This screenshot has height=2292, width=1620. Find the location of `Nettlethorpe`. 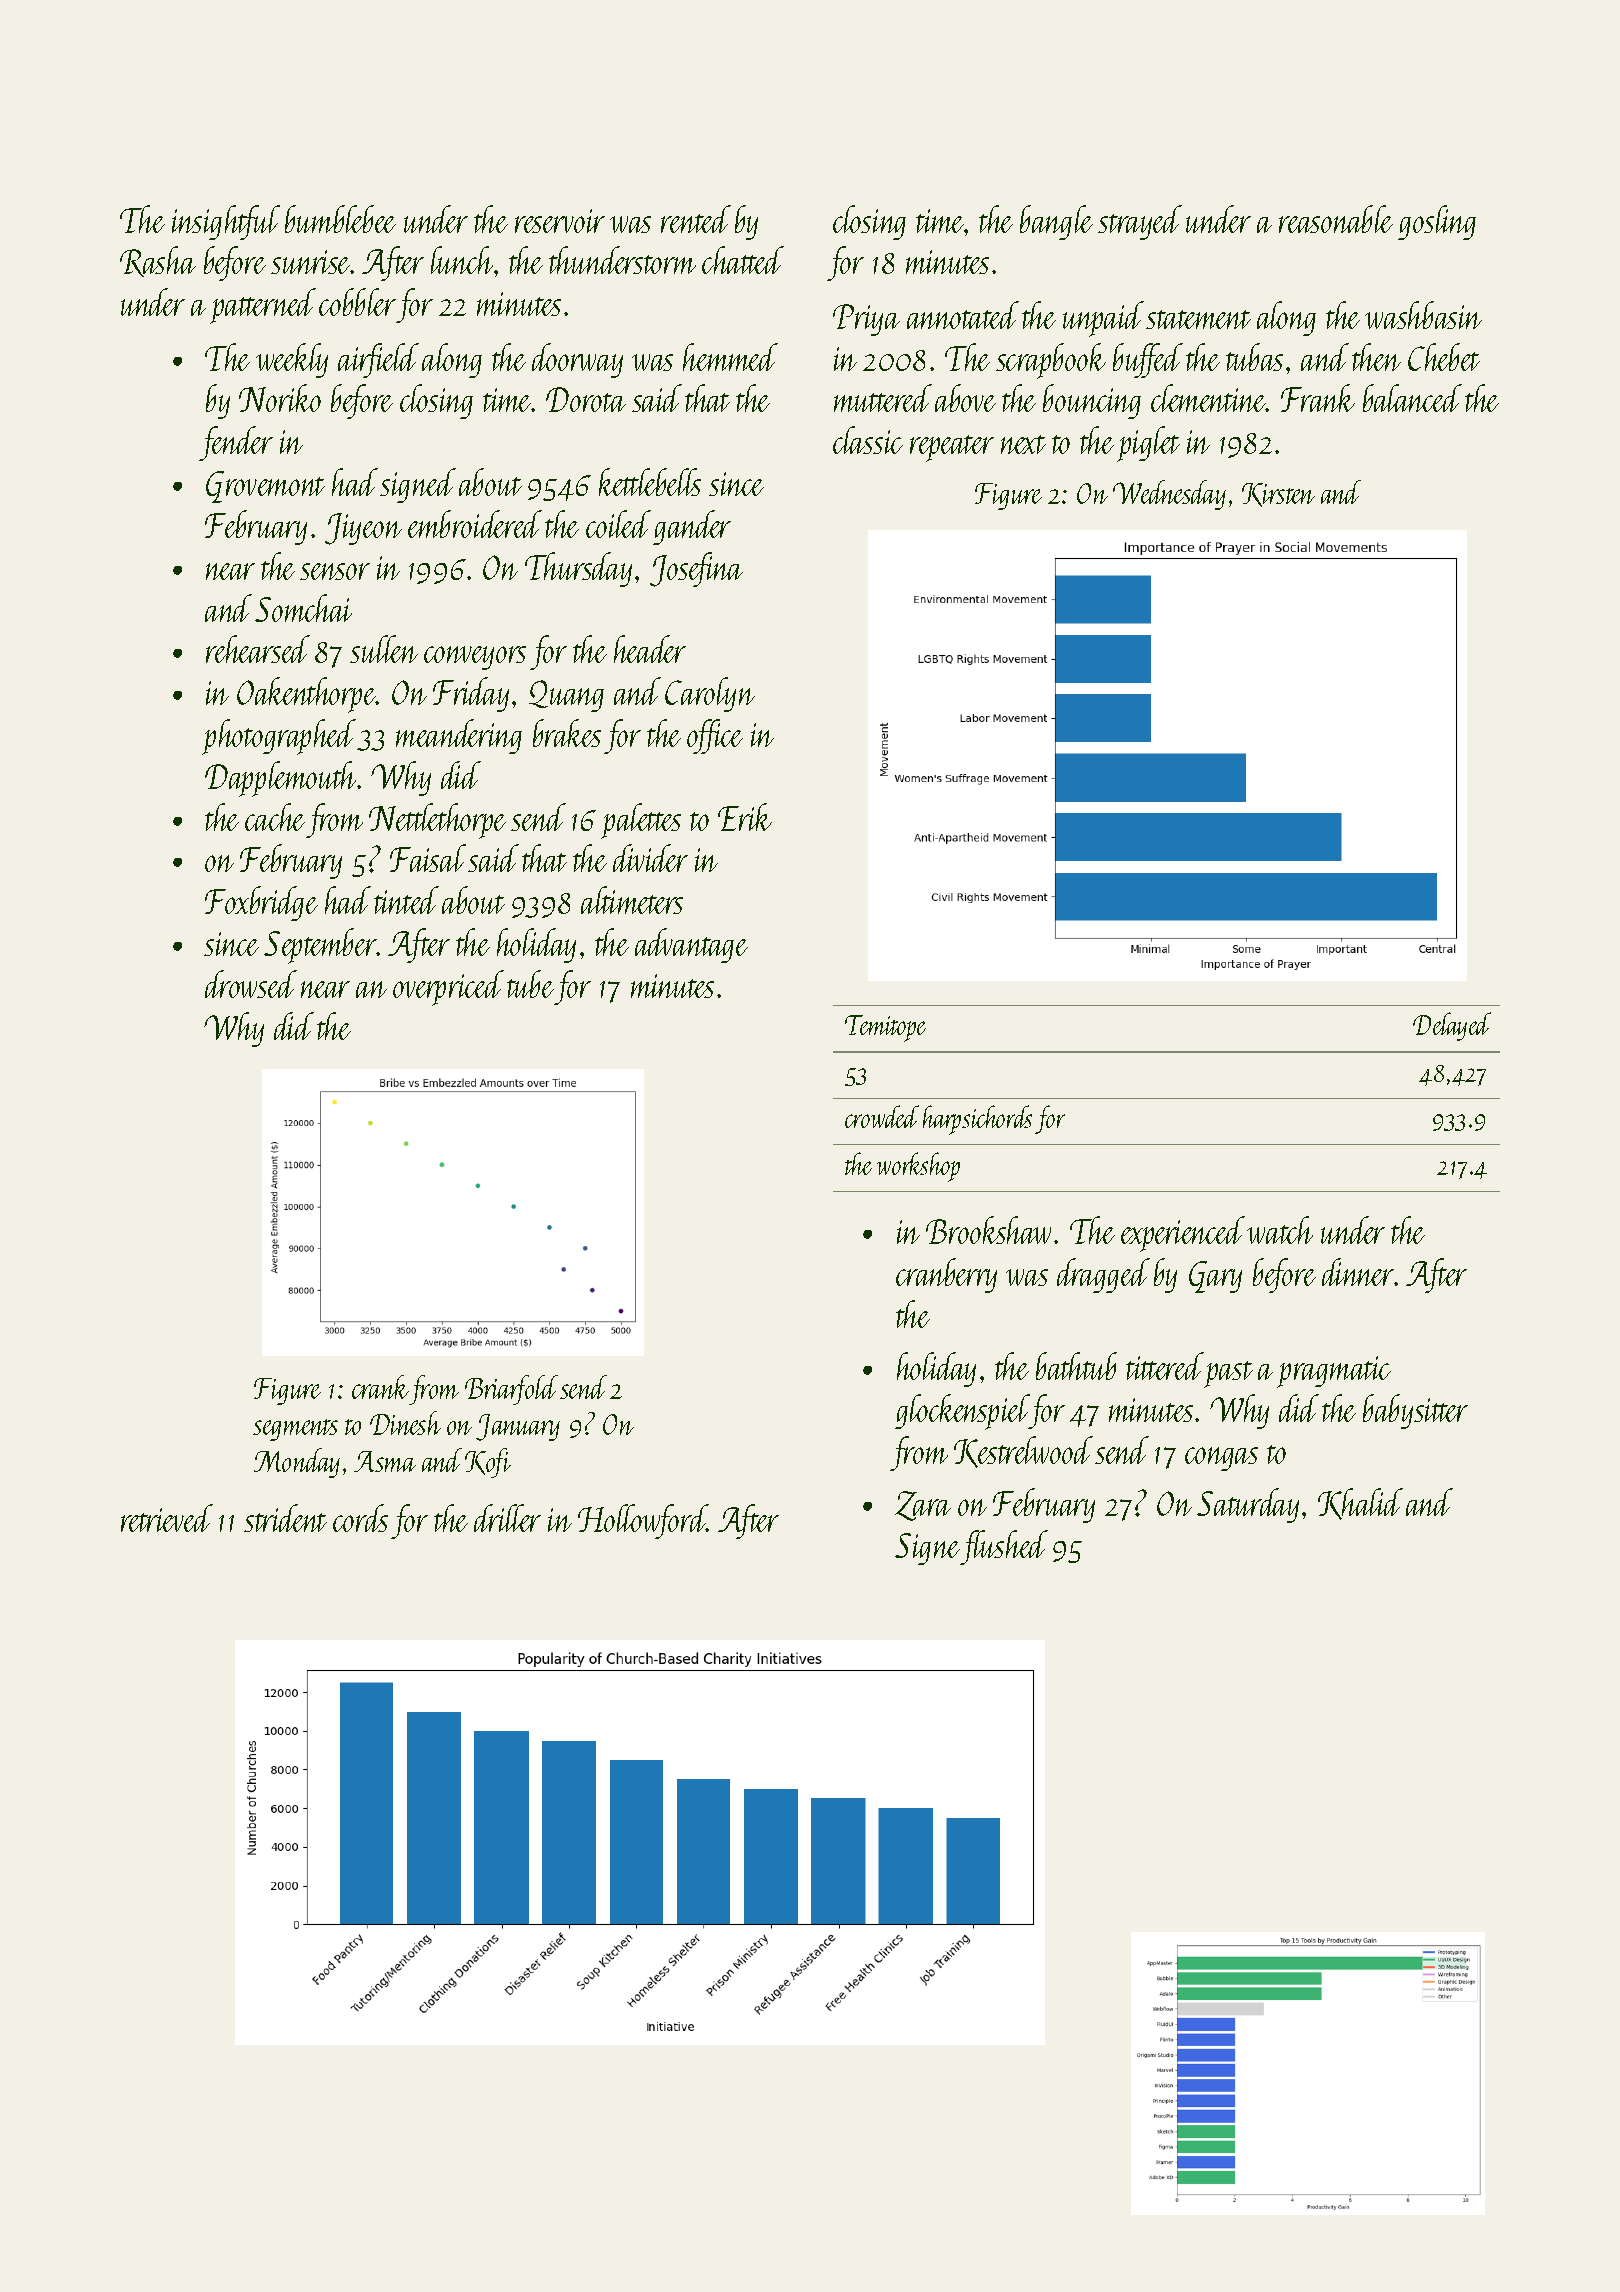

Nettlethorpe is located at coordinates (437, 821).
